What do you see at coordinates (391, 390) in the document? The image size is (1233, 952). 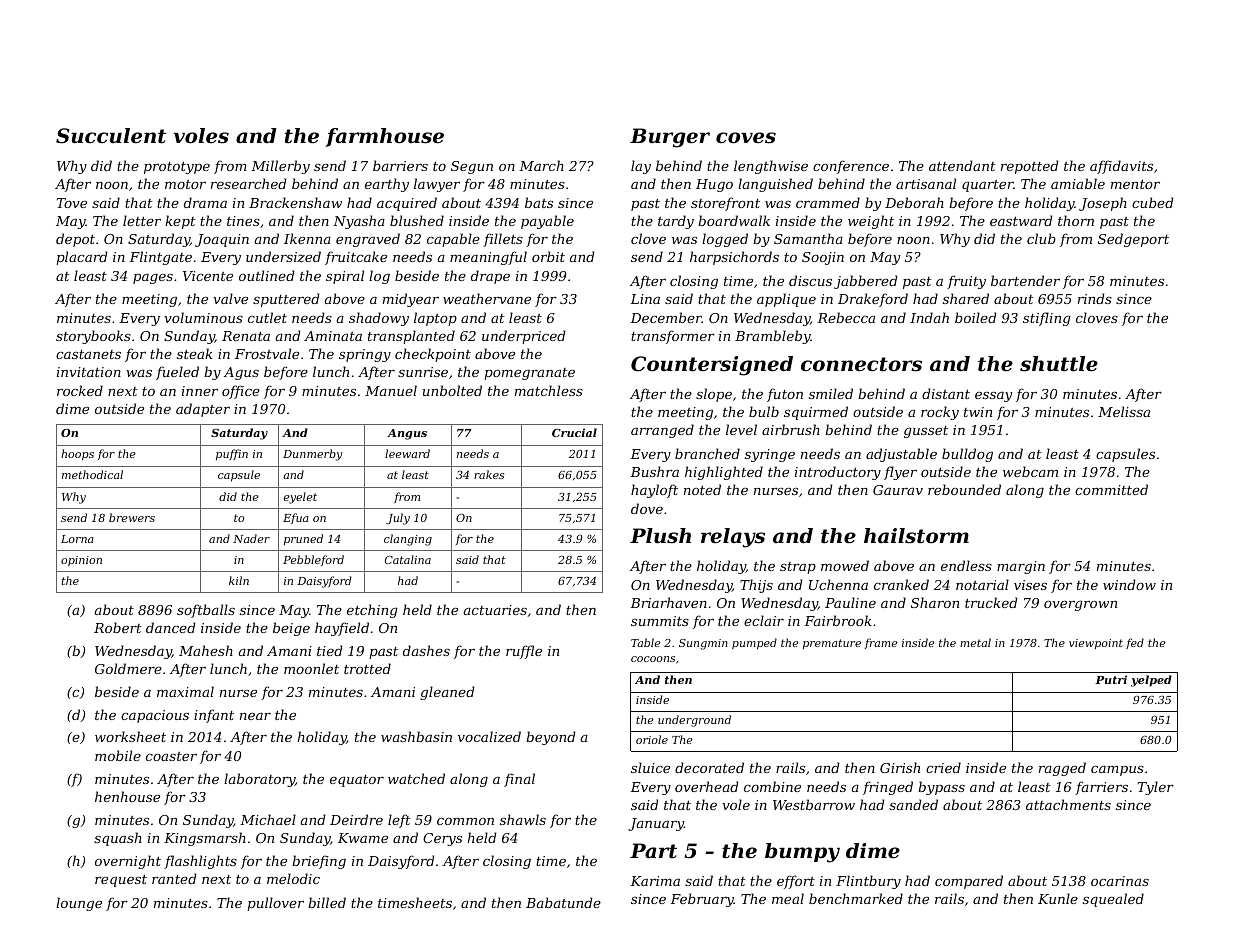 I see `Manuel` at bounding box center [391, 390].
